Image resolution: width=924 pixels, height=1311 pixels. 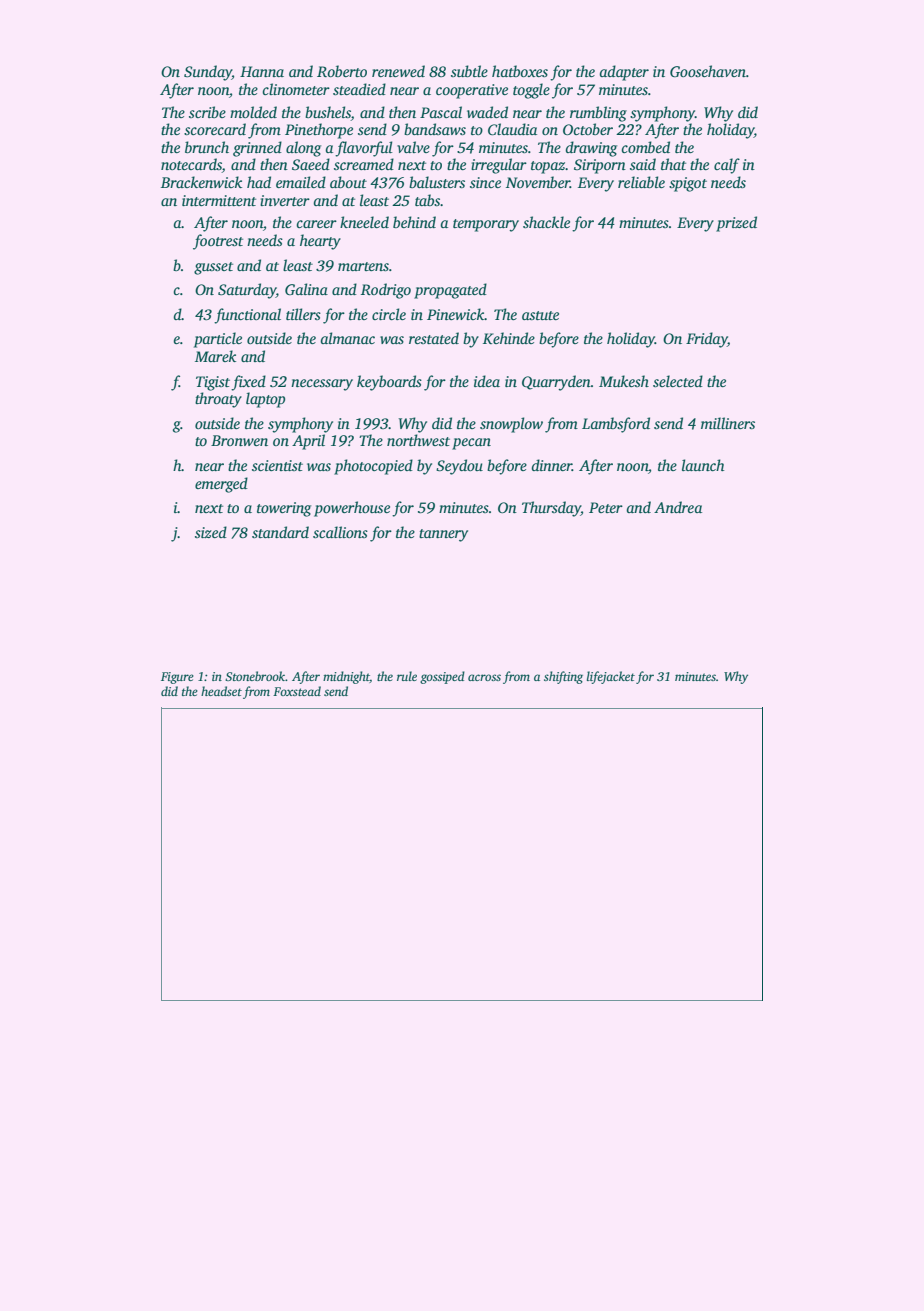 What do you see at coordinates (538, 182) in the document?
I see `November` at bounding box center [538, 182].
